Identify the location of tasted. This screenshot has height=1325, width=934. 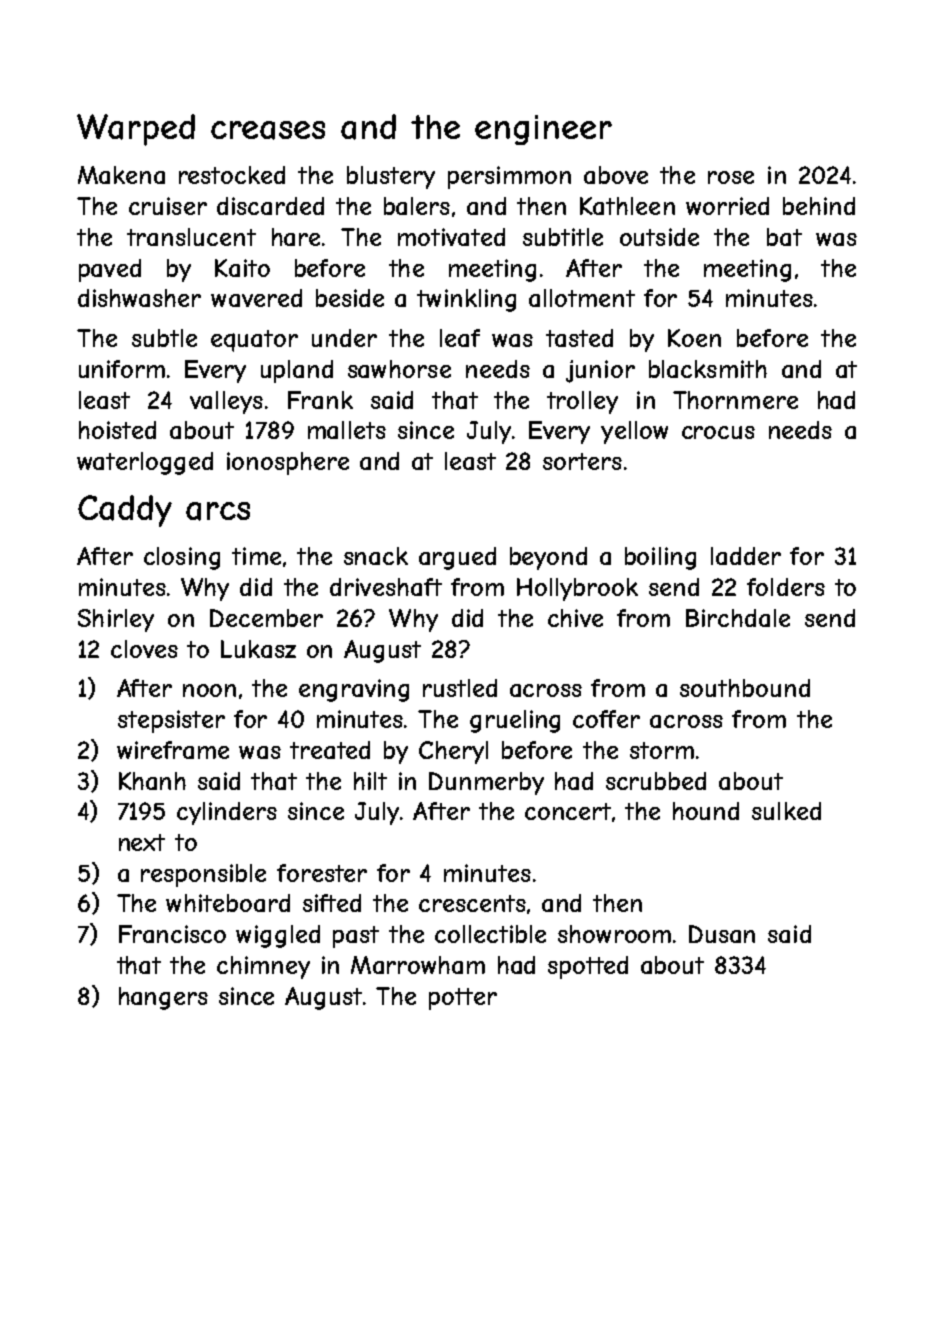
(579, 338).
